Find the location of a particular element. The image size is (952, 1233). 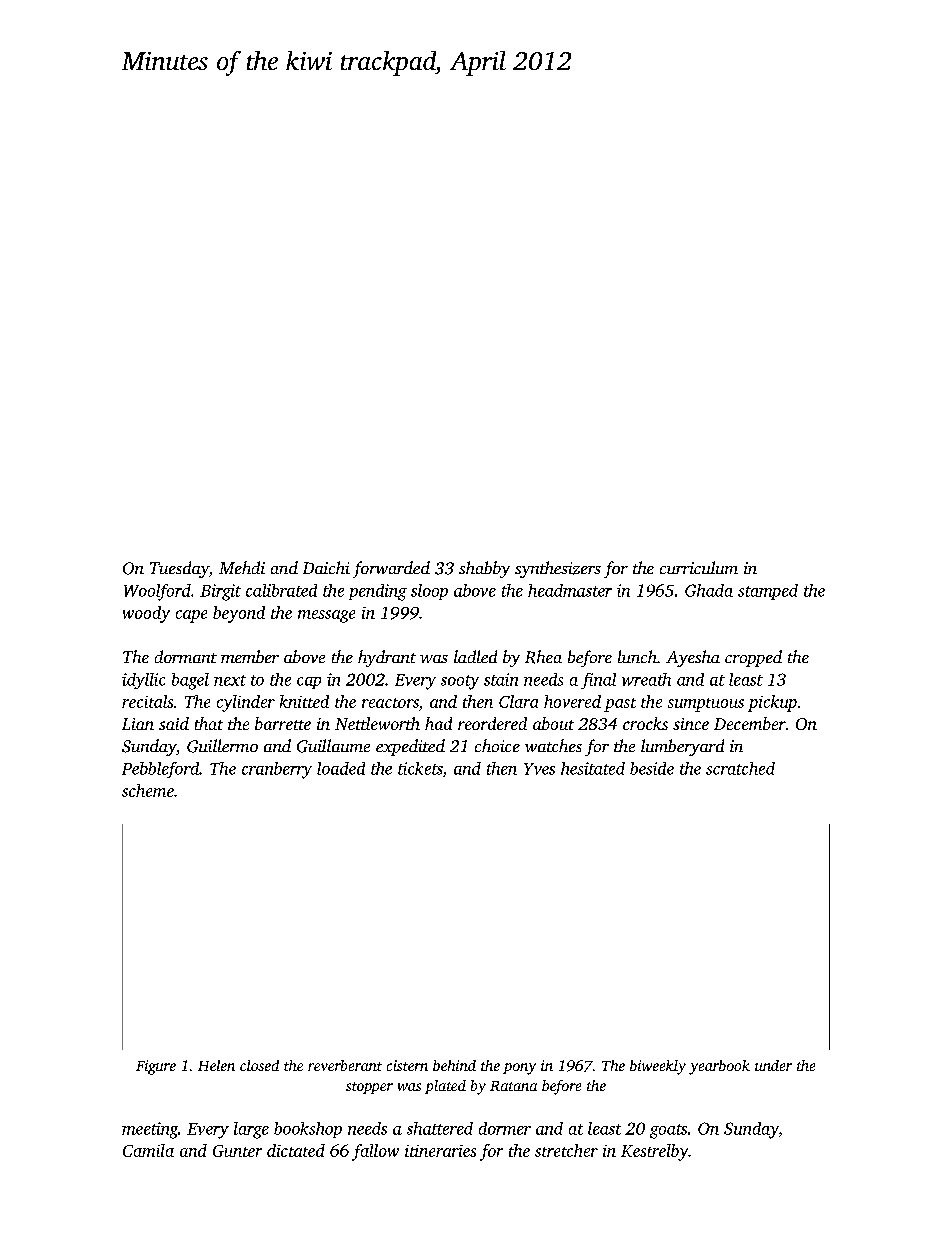

since is located at coordinates (691, 724).
